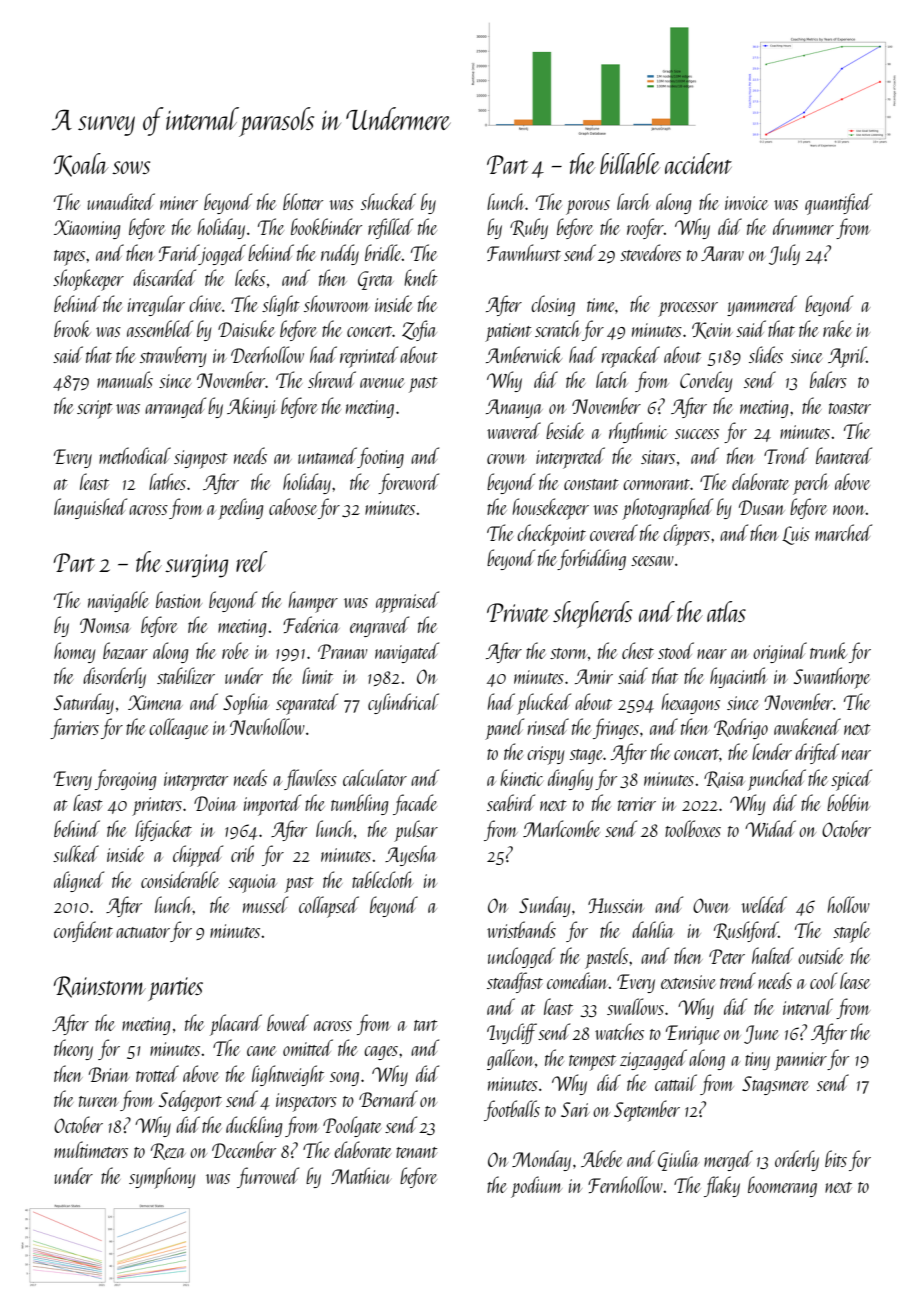  What do you see at coordinates (403, 703) in the screenshot?
I see `cylindrical` at bounding box center [403, 703].
